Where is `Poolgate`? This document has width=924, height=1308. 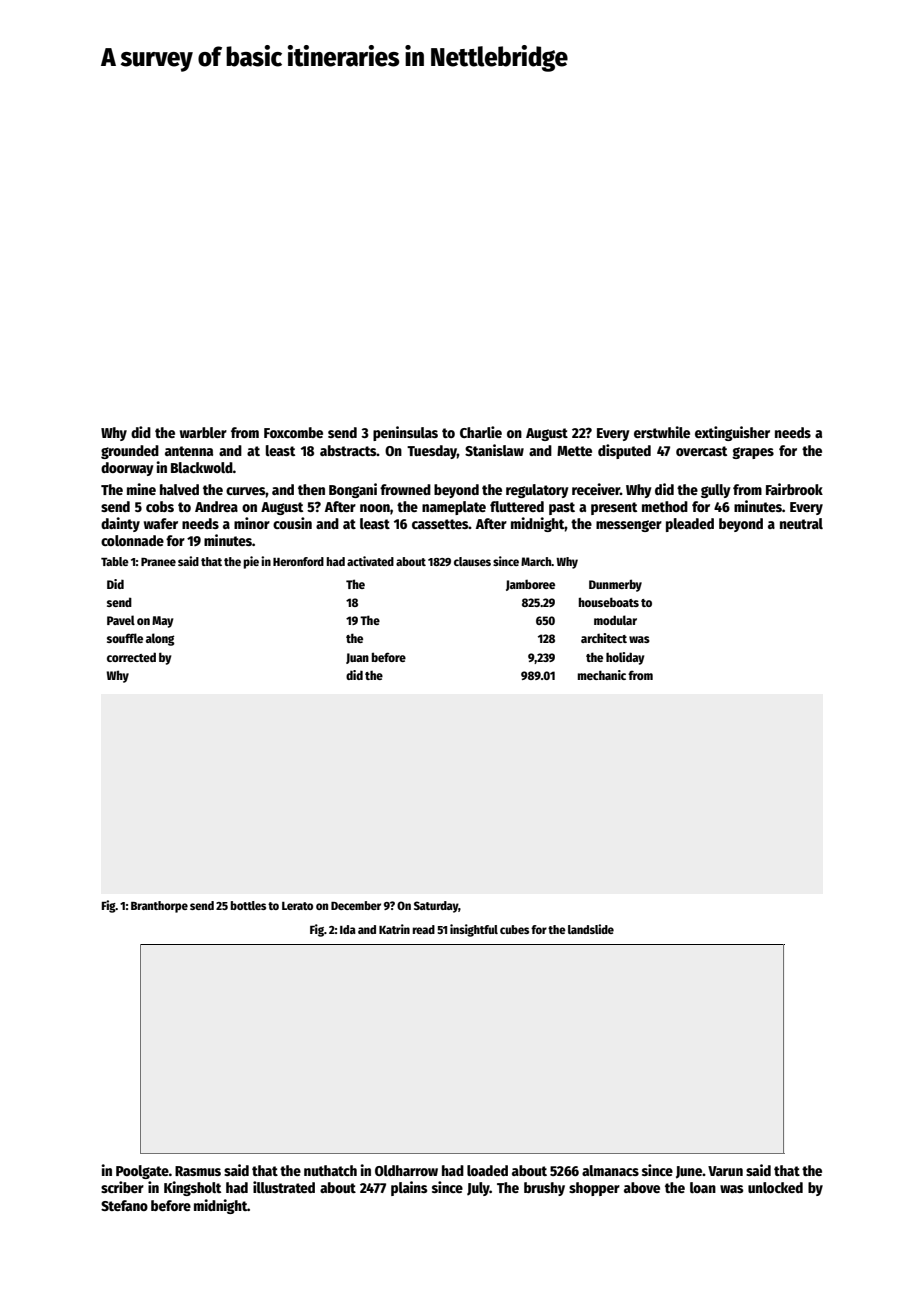 Poolgate is located at coordinates (142, 1172).
